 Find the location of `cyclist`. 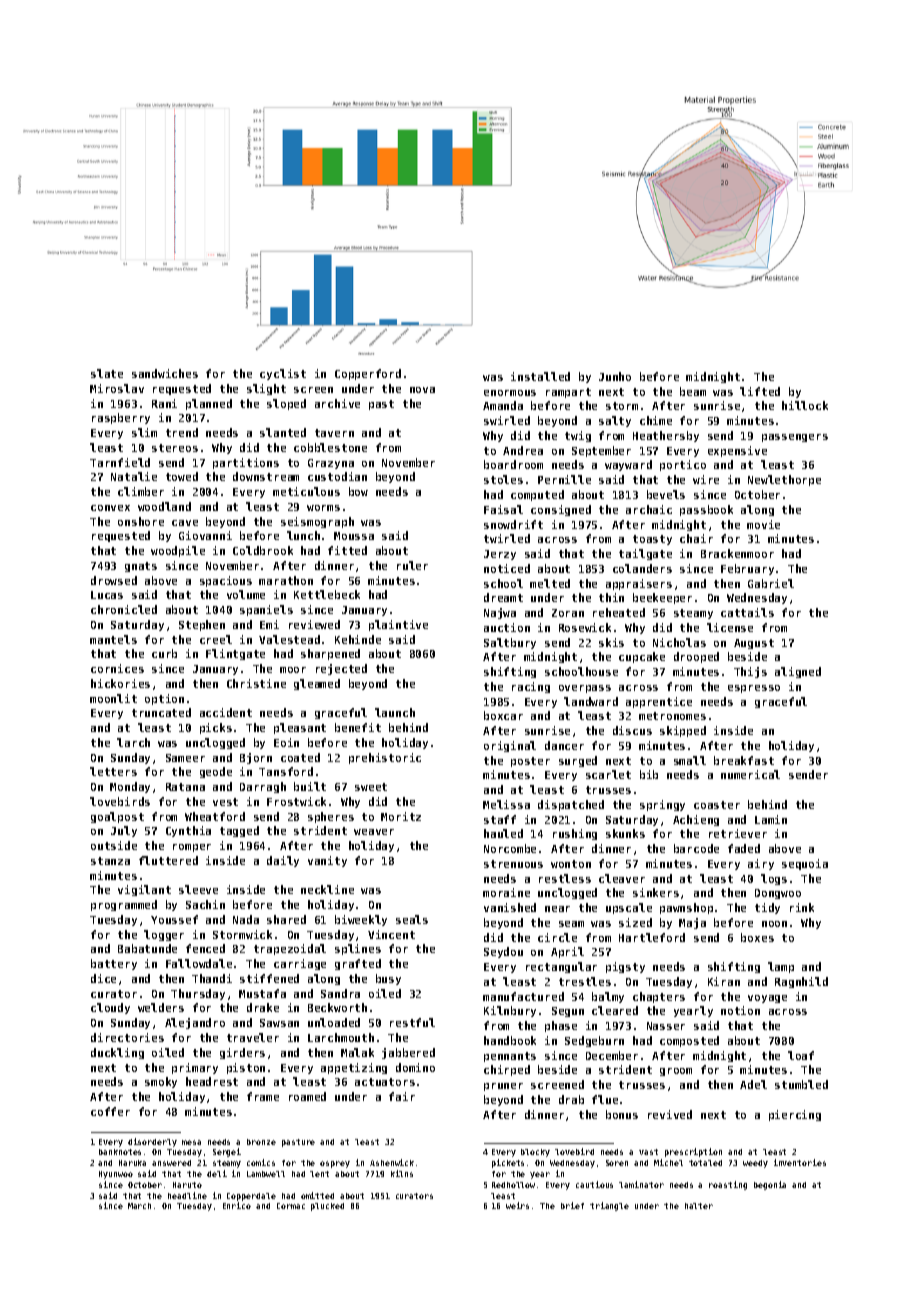

cyclist is located at coordinates (283, 374).
